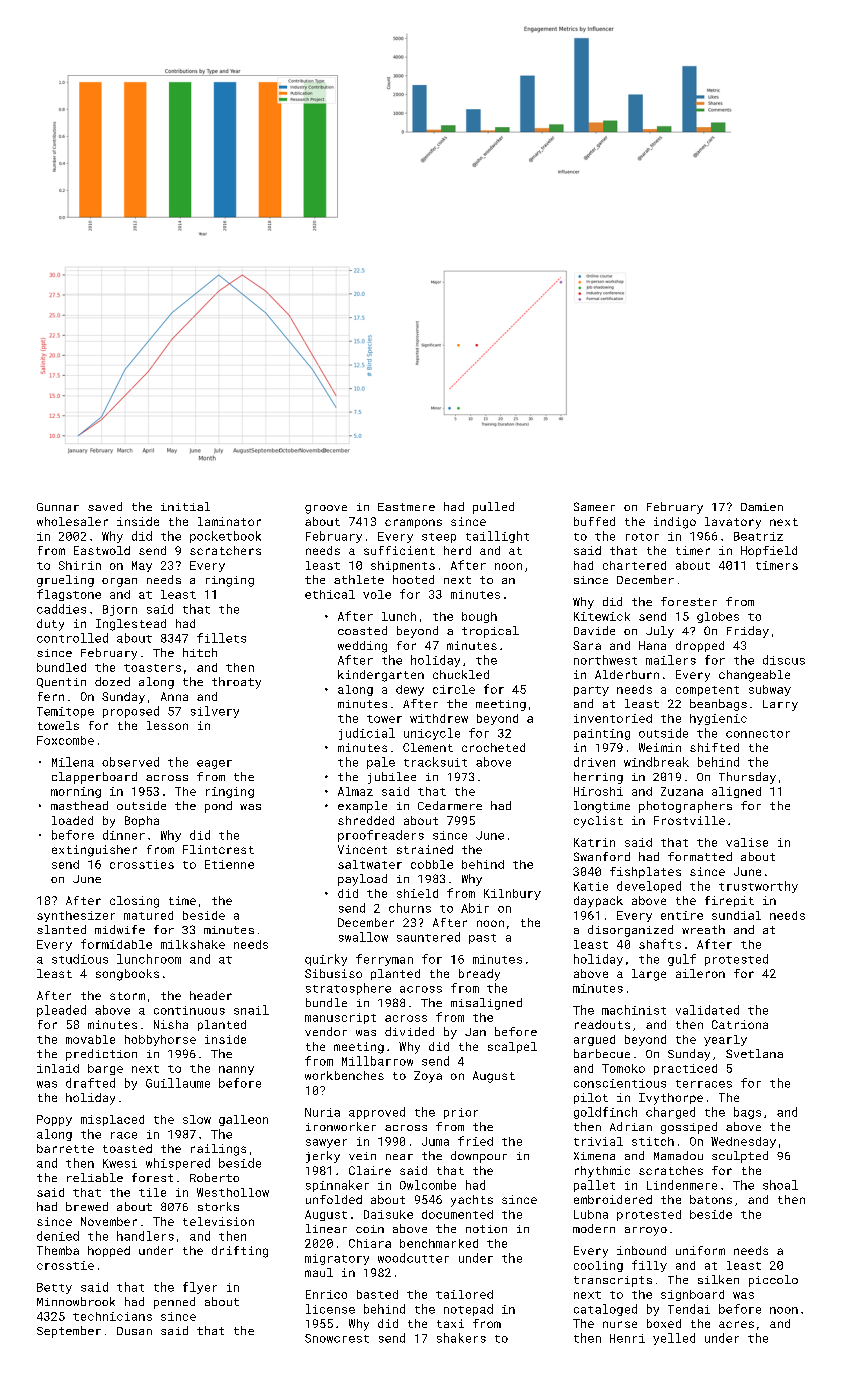 This screenshot has height=1400, width=849. I want to click on woodcutter, so click(413, 1258).
